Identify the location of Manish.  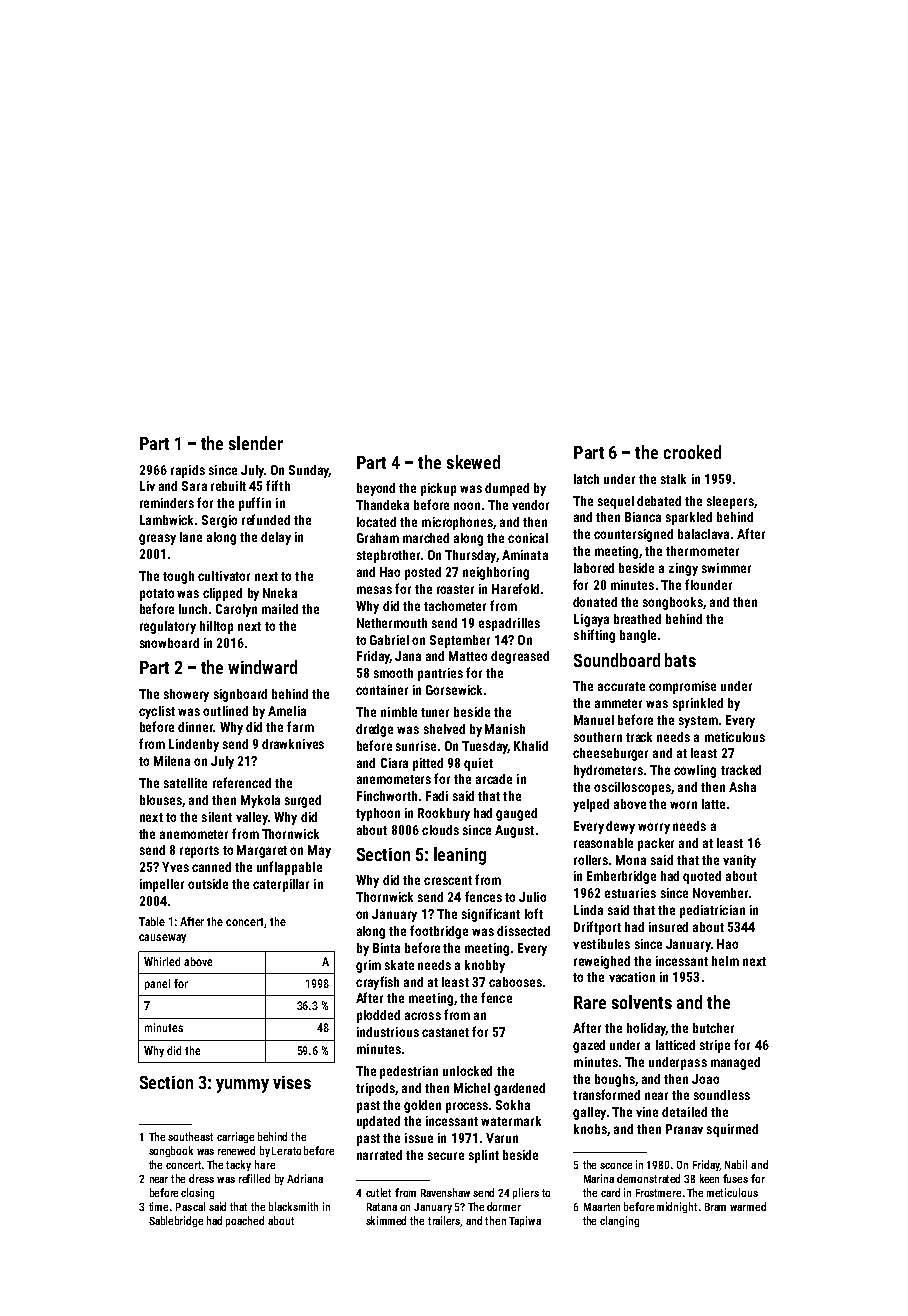
(505, 729).
